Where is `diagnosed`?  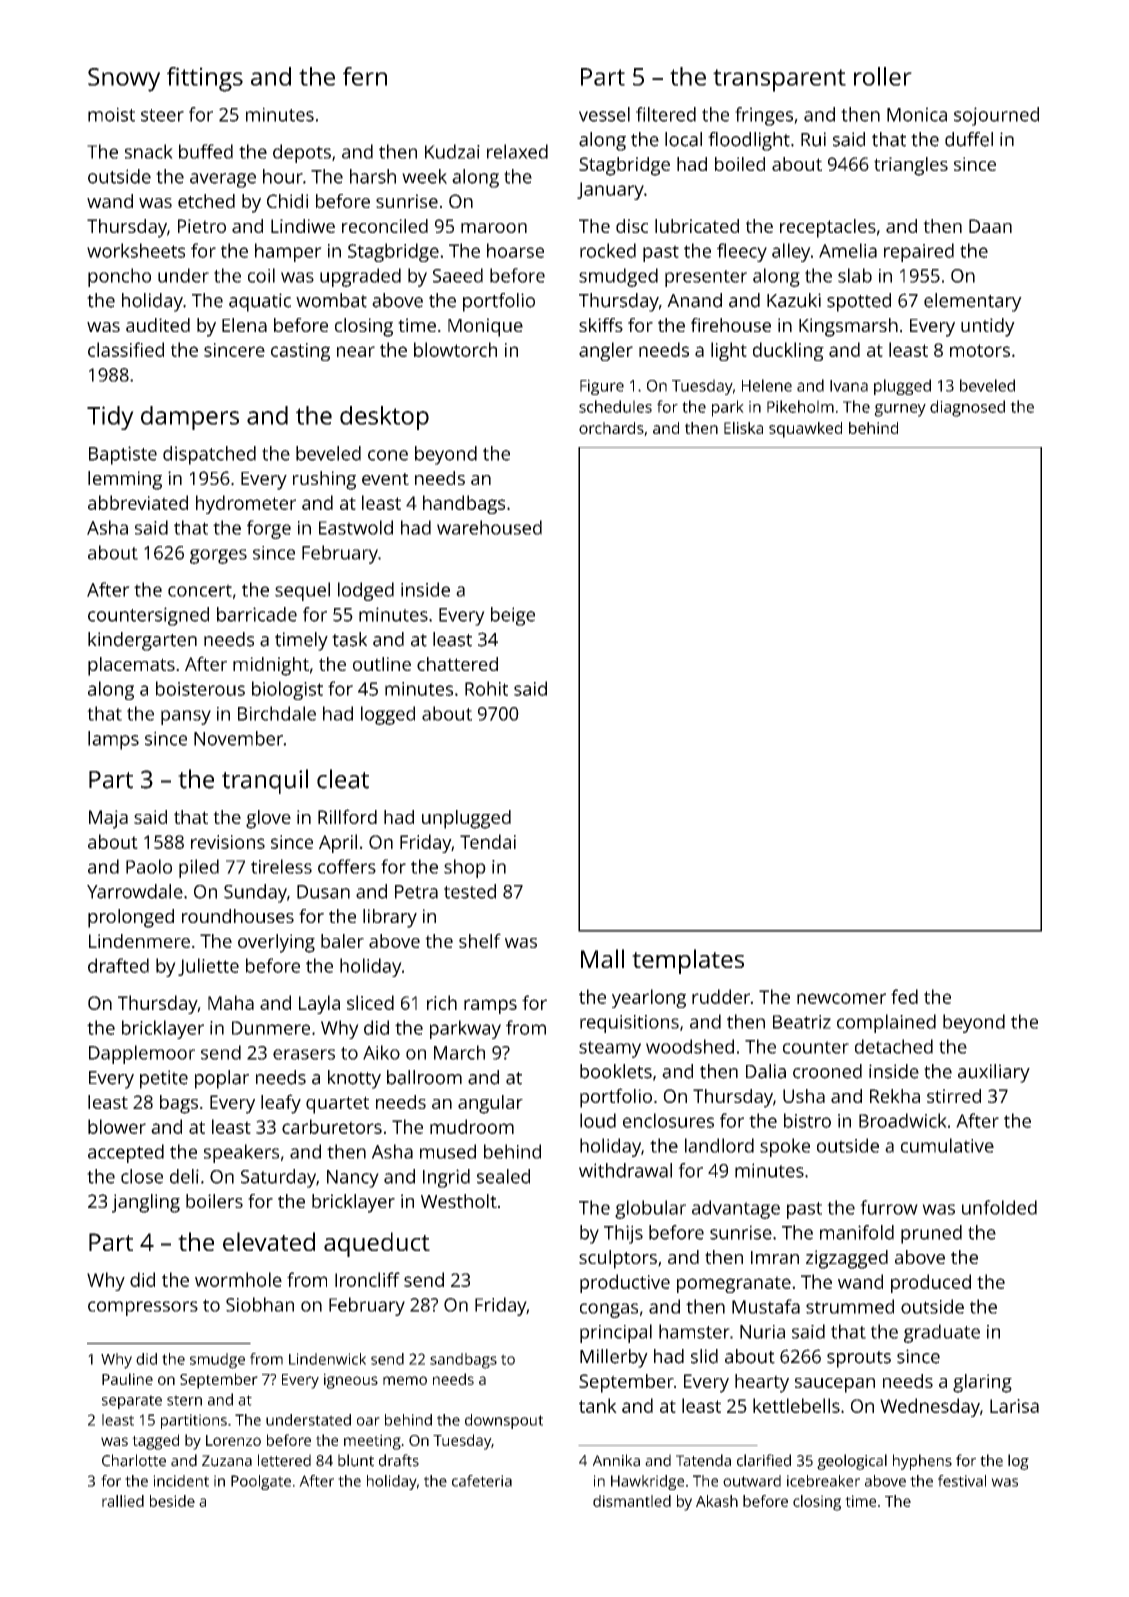 diagnosed is located at coordinates (967, 408).
